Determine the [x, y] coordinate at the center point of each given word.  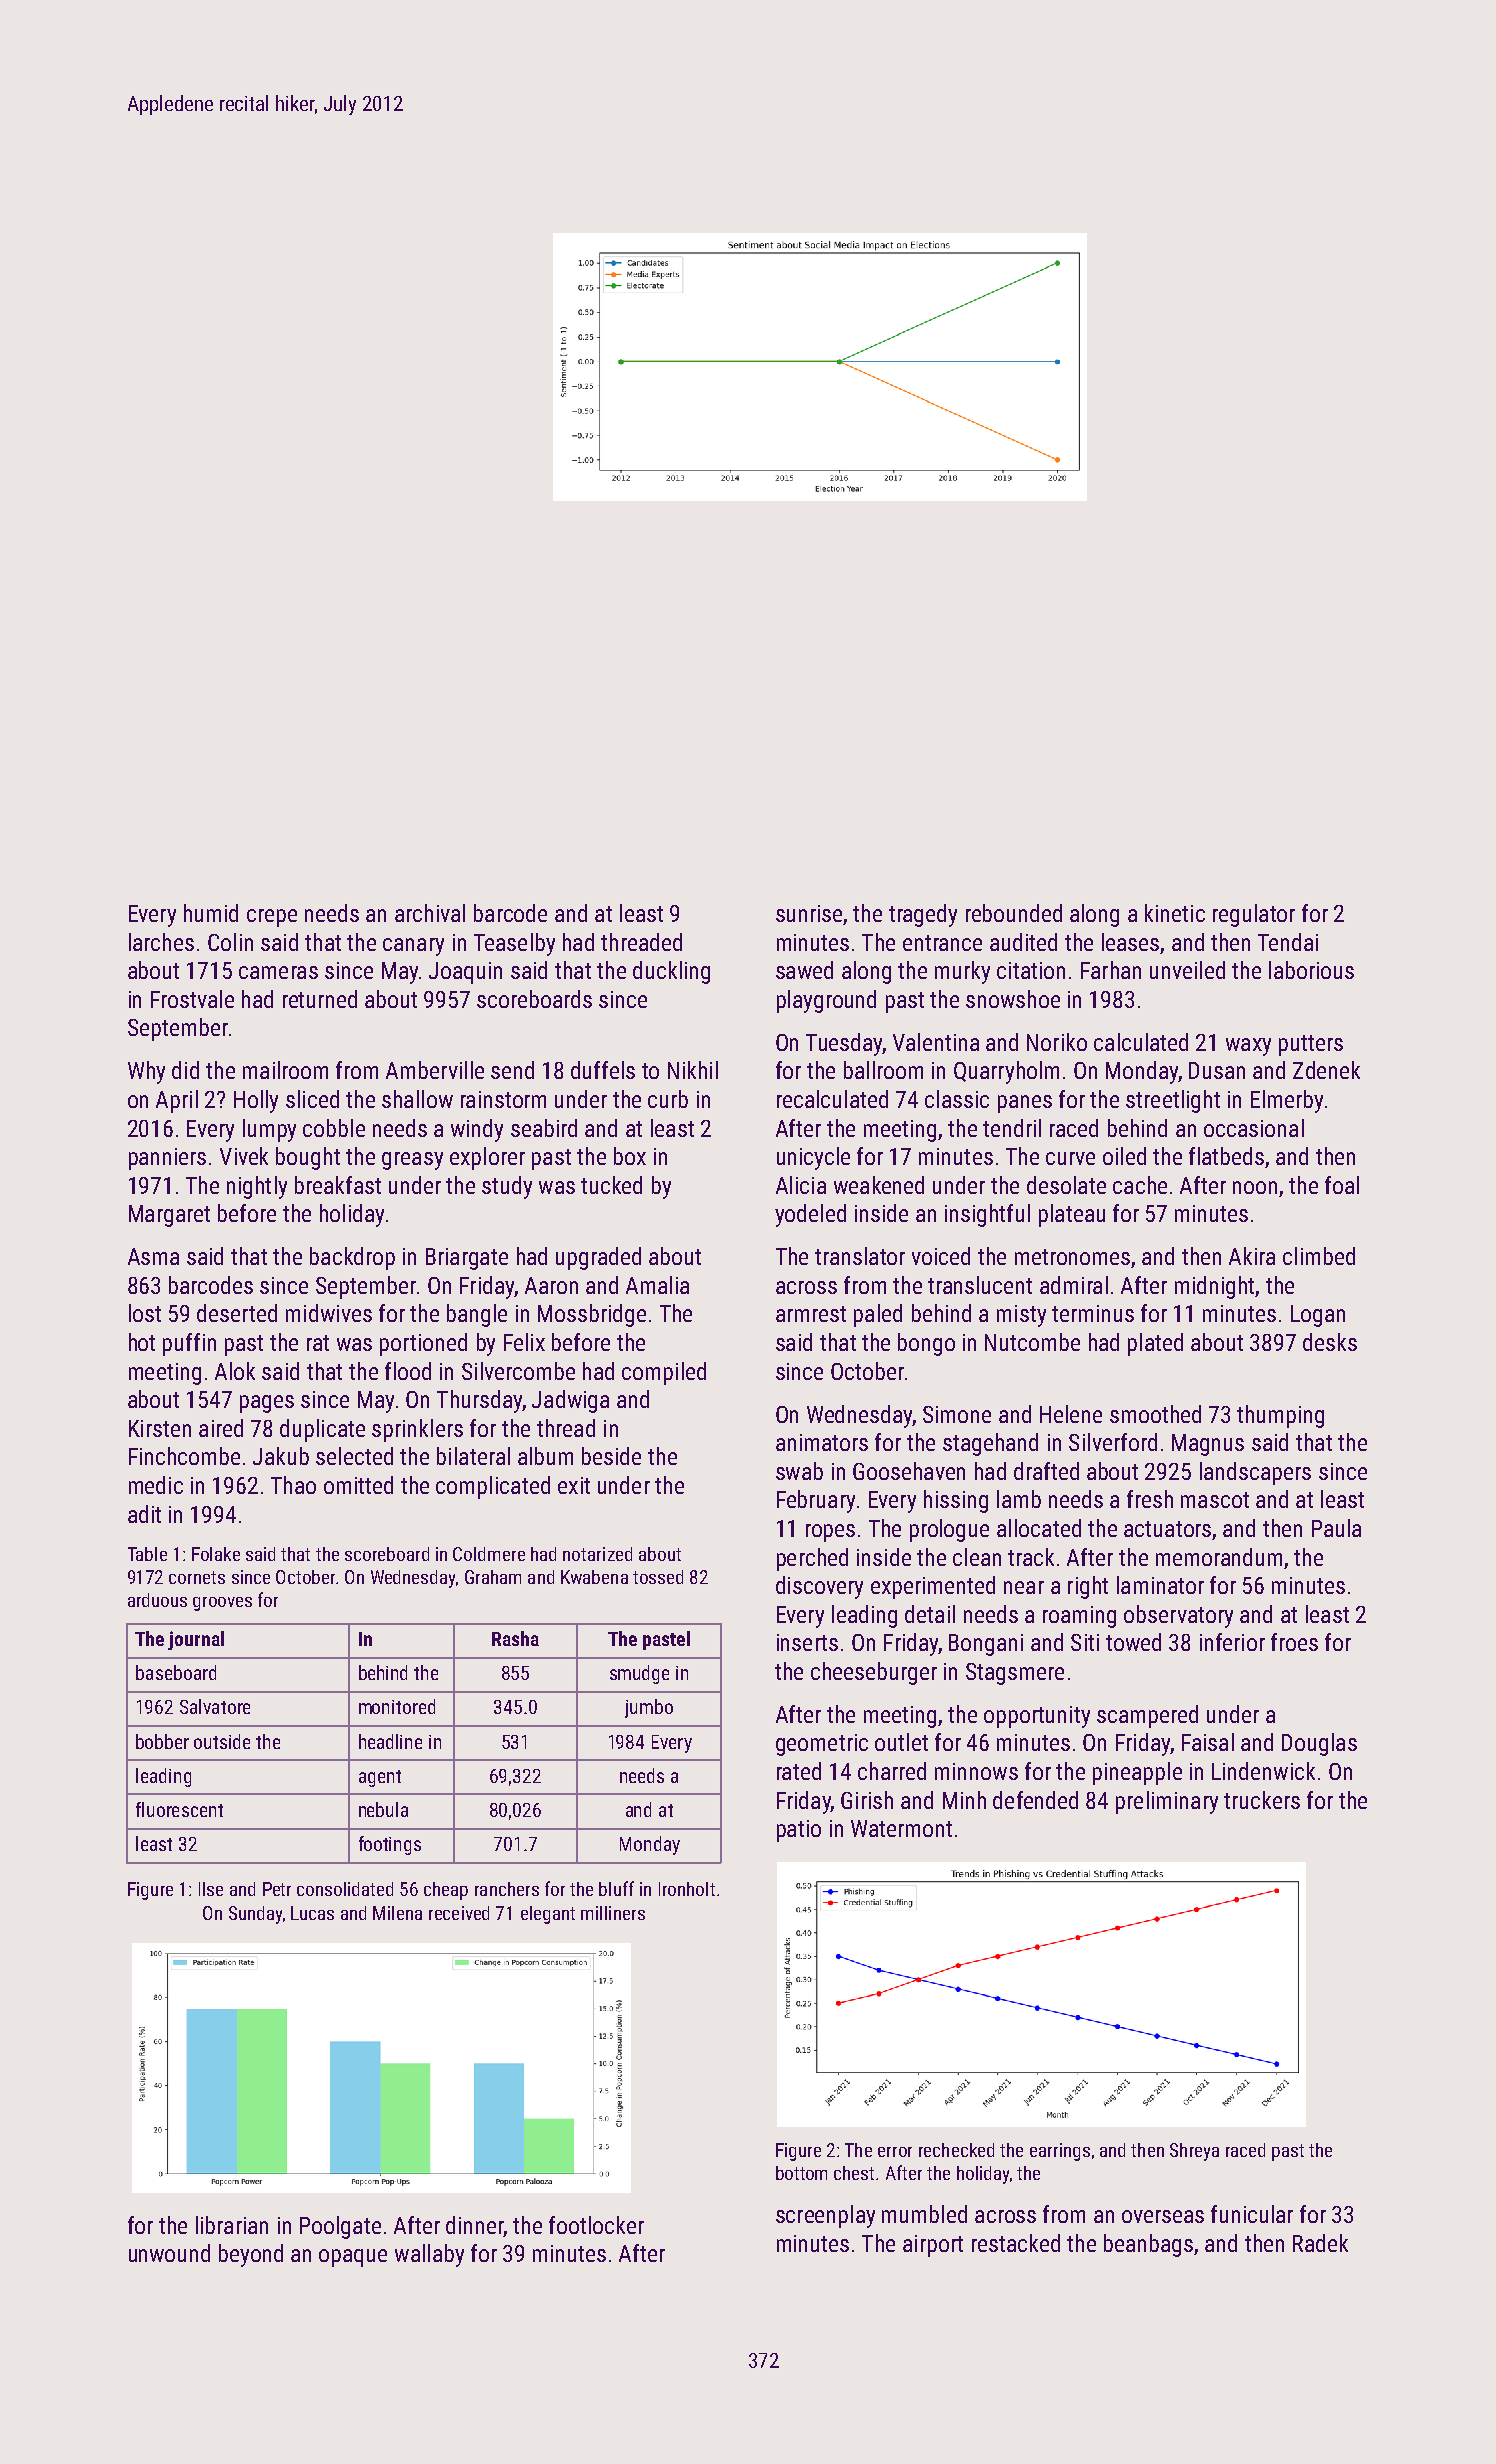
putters [1311, 1045]
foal [1342, 1185]
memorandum [1219, 1557]
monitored [397, 1706]
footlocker [596, 2225]
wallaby [429, 2255]
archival [430, 913]
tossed [658, 1577]
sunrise [809, 913]
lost [145, 1313]
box [630, 1156]
